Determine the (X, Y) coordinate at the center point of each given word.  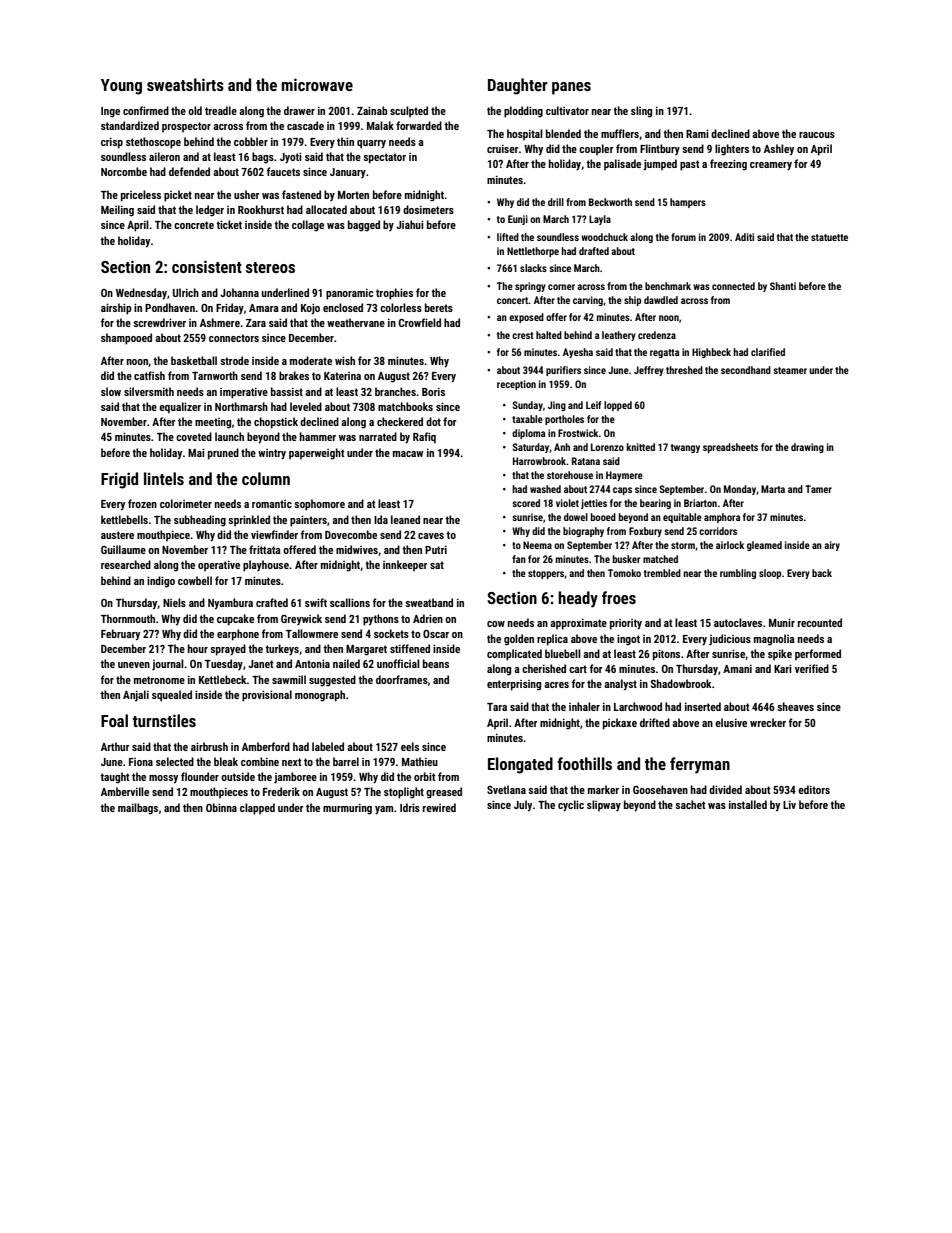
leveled (306, 406)
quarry (371, 144)
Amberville (125, 791)
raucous (817, 135)
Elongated (520, 765)
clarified (768, 352)
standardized (130, 125)
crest (523, 335)
